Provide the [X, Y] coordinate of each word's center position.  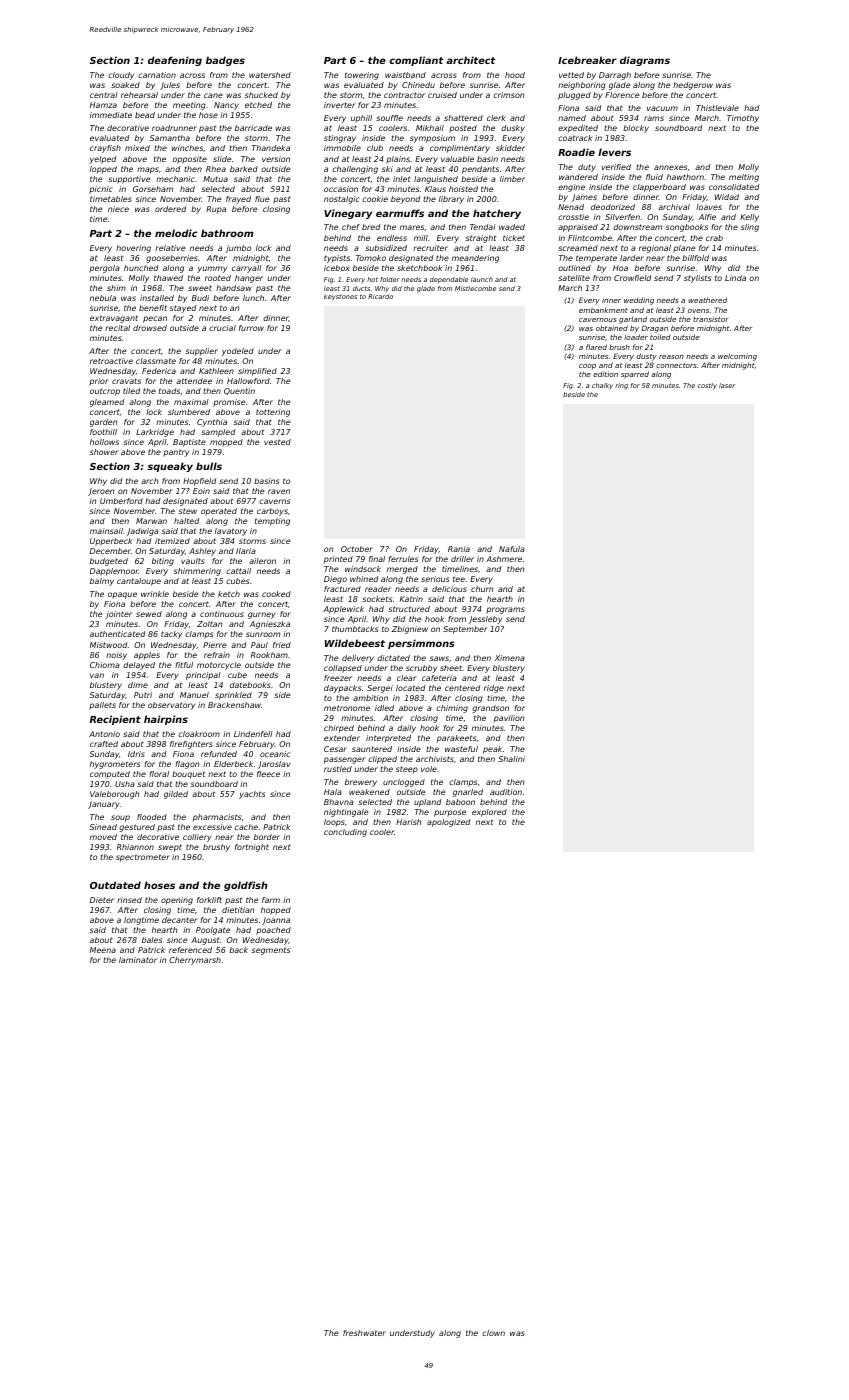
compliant [416, 61]
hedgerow [693, 86]
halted [186, 521]
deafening [175, 61]
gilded [176, 795]
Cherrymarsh [195, 961]
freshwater [364, 1333]
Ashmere [504, 559]
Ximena [510, 658]
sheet [451, 668]
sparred [635, 374]
